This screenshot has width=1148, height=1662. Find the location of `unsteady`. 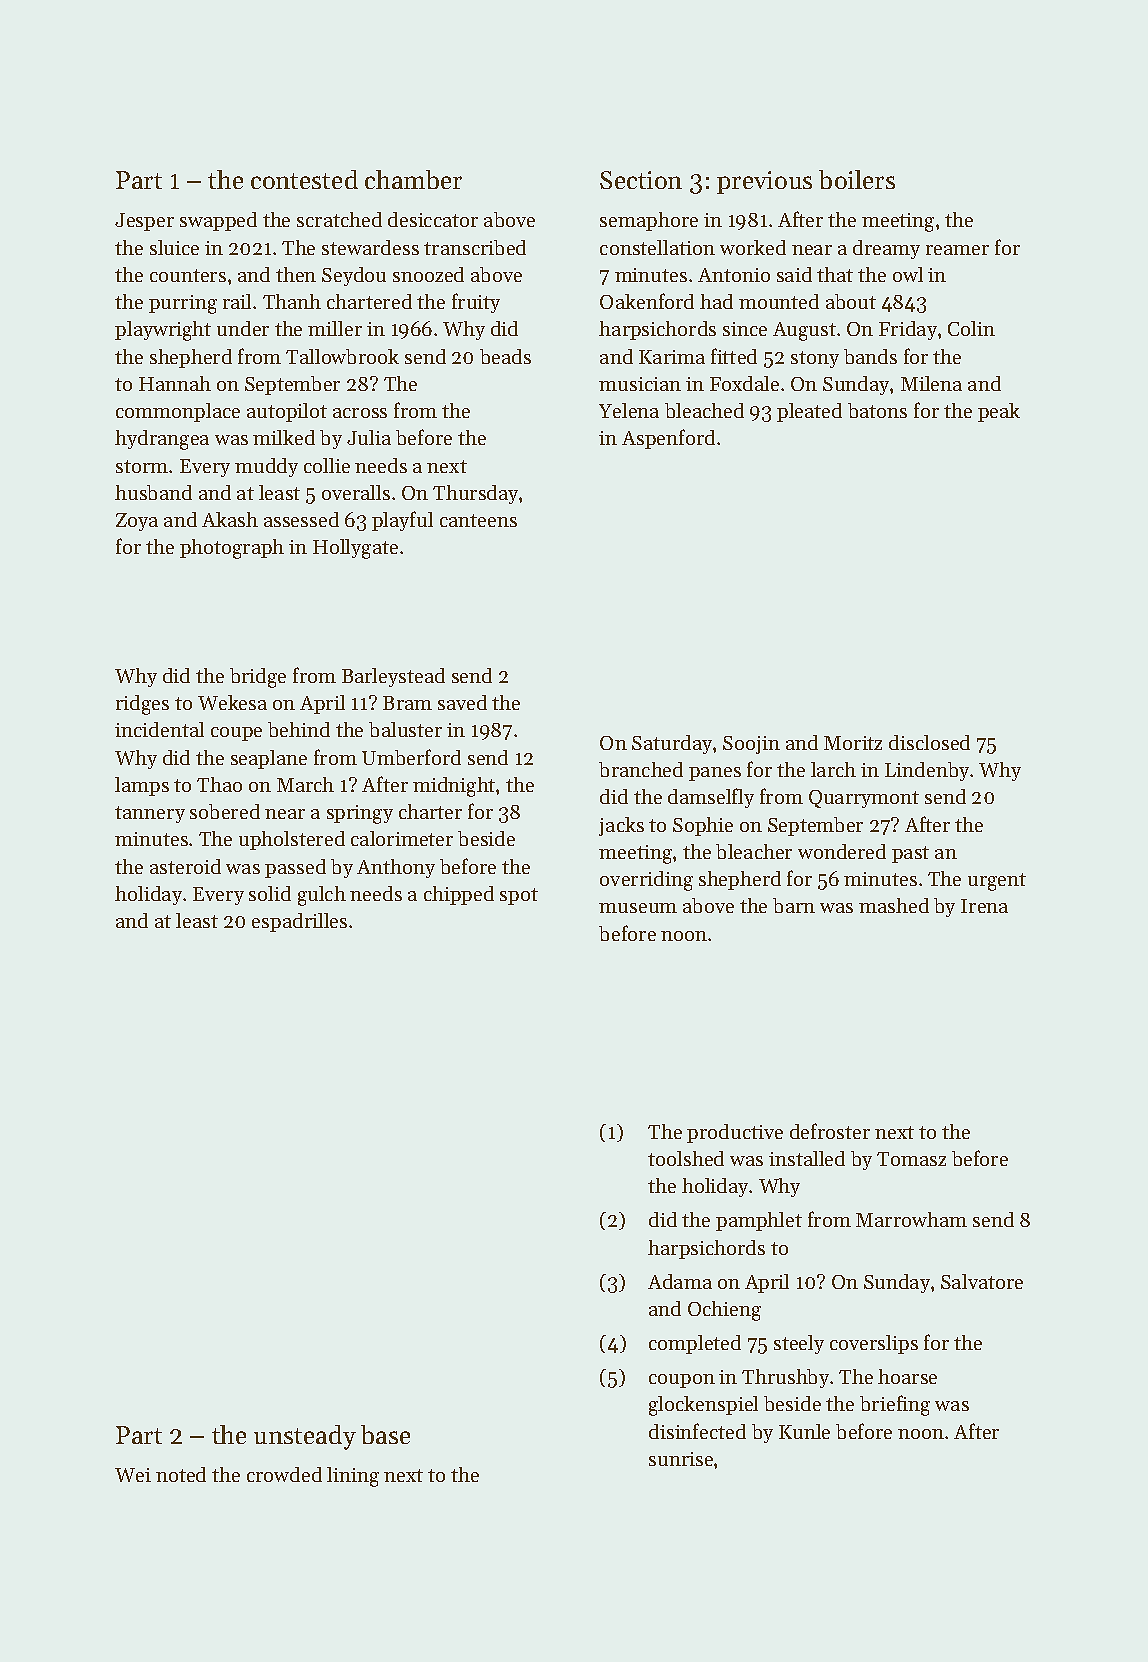

unsteady is located at coordinates (305, 1437).
